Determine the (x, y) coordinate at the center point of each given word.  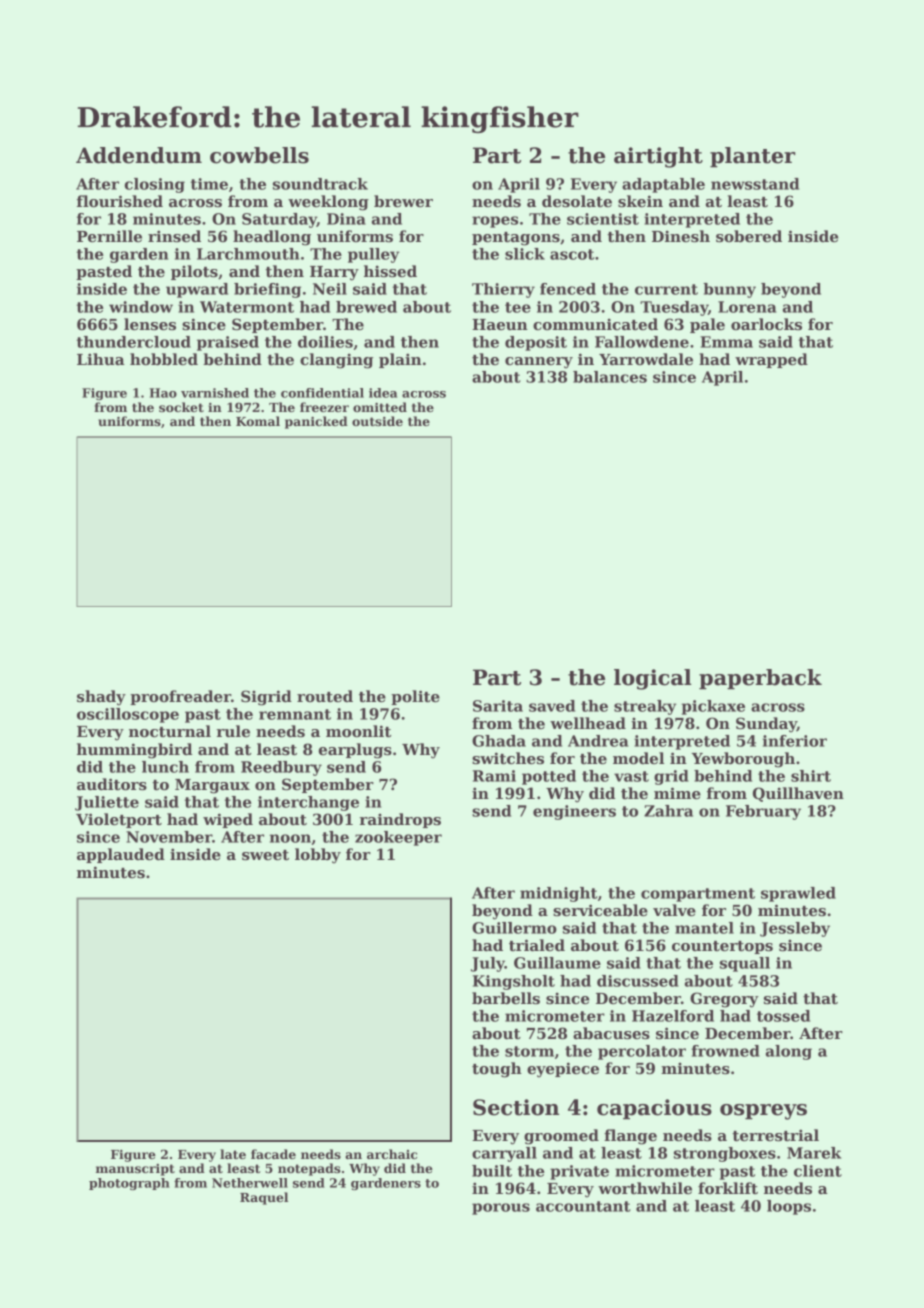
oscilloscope (128, 715)
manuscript (135, 1170)
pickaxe (713, 707)
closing (155, 185)
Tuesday (674, 308)
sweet (265, 855)
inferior (795, 741)
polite (415, 697)
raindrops (400, 820)
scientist (603, 219)
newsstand (755, 184)
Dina (346, 219)
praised (228, 343)
